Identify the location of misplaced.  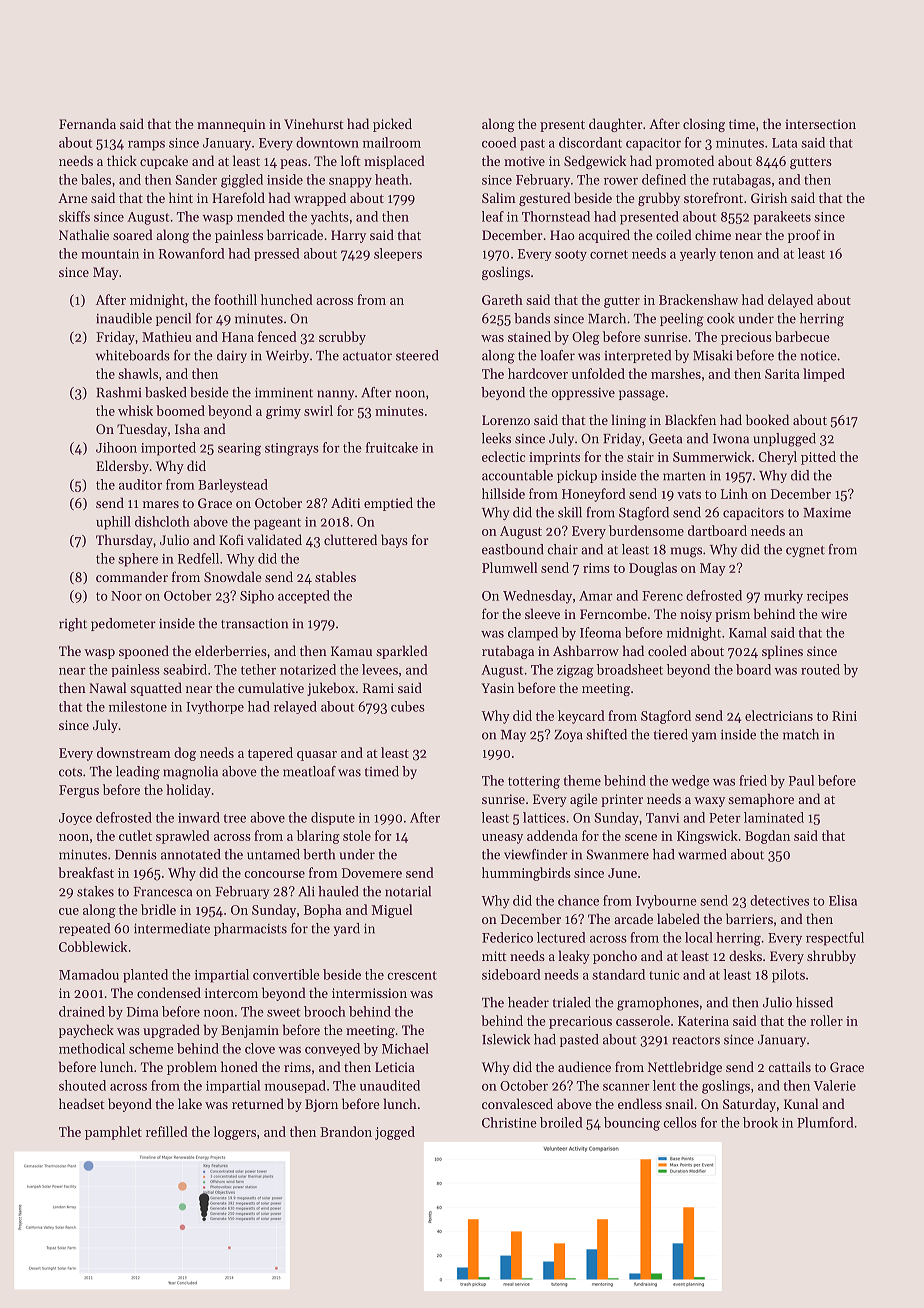
(394, 162).
